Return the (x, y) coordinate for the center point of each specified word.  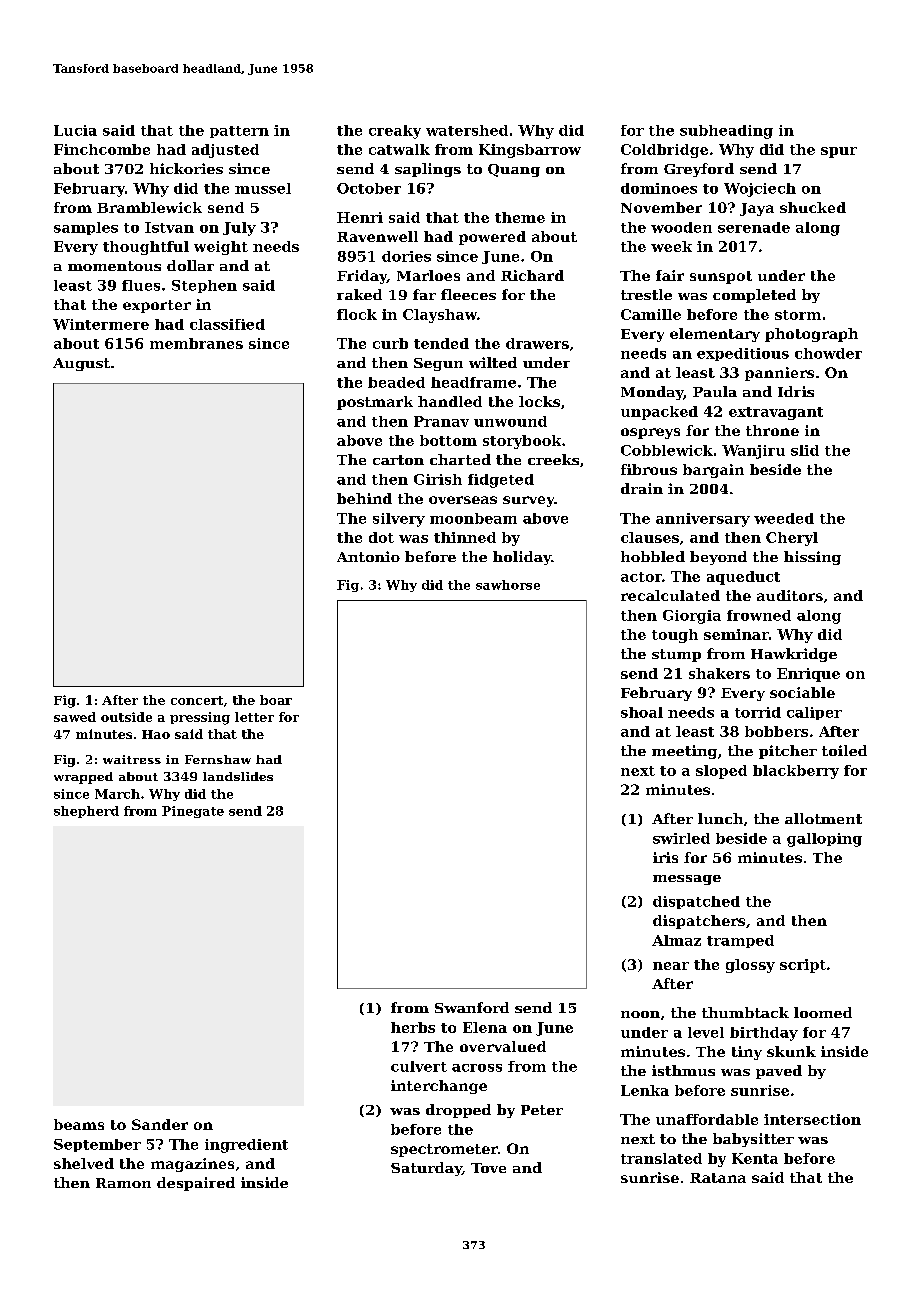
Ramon (123, 1183)
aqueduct (743, 578)
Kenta (755, 1158)
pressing (200, 718)
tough (675, 636)
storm (798, 315)
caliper (814, 713)
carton (398, 460)
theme (520, 217)
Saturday (426, 1169)
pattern (239, 132)
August (81, 364)
